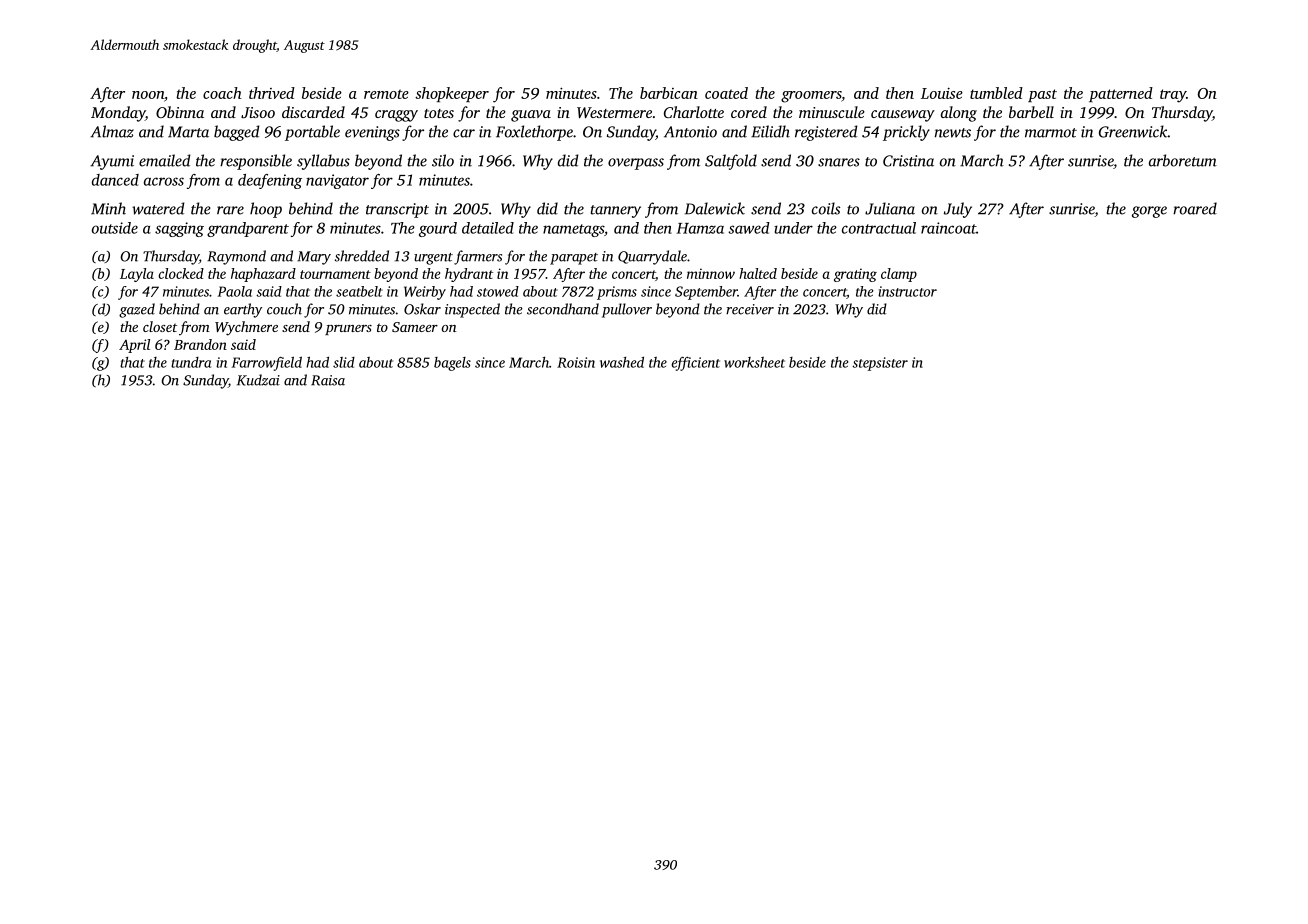 The image size is (1308, 924). I want to click on shredded, so click(362, 256).
